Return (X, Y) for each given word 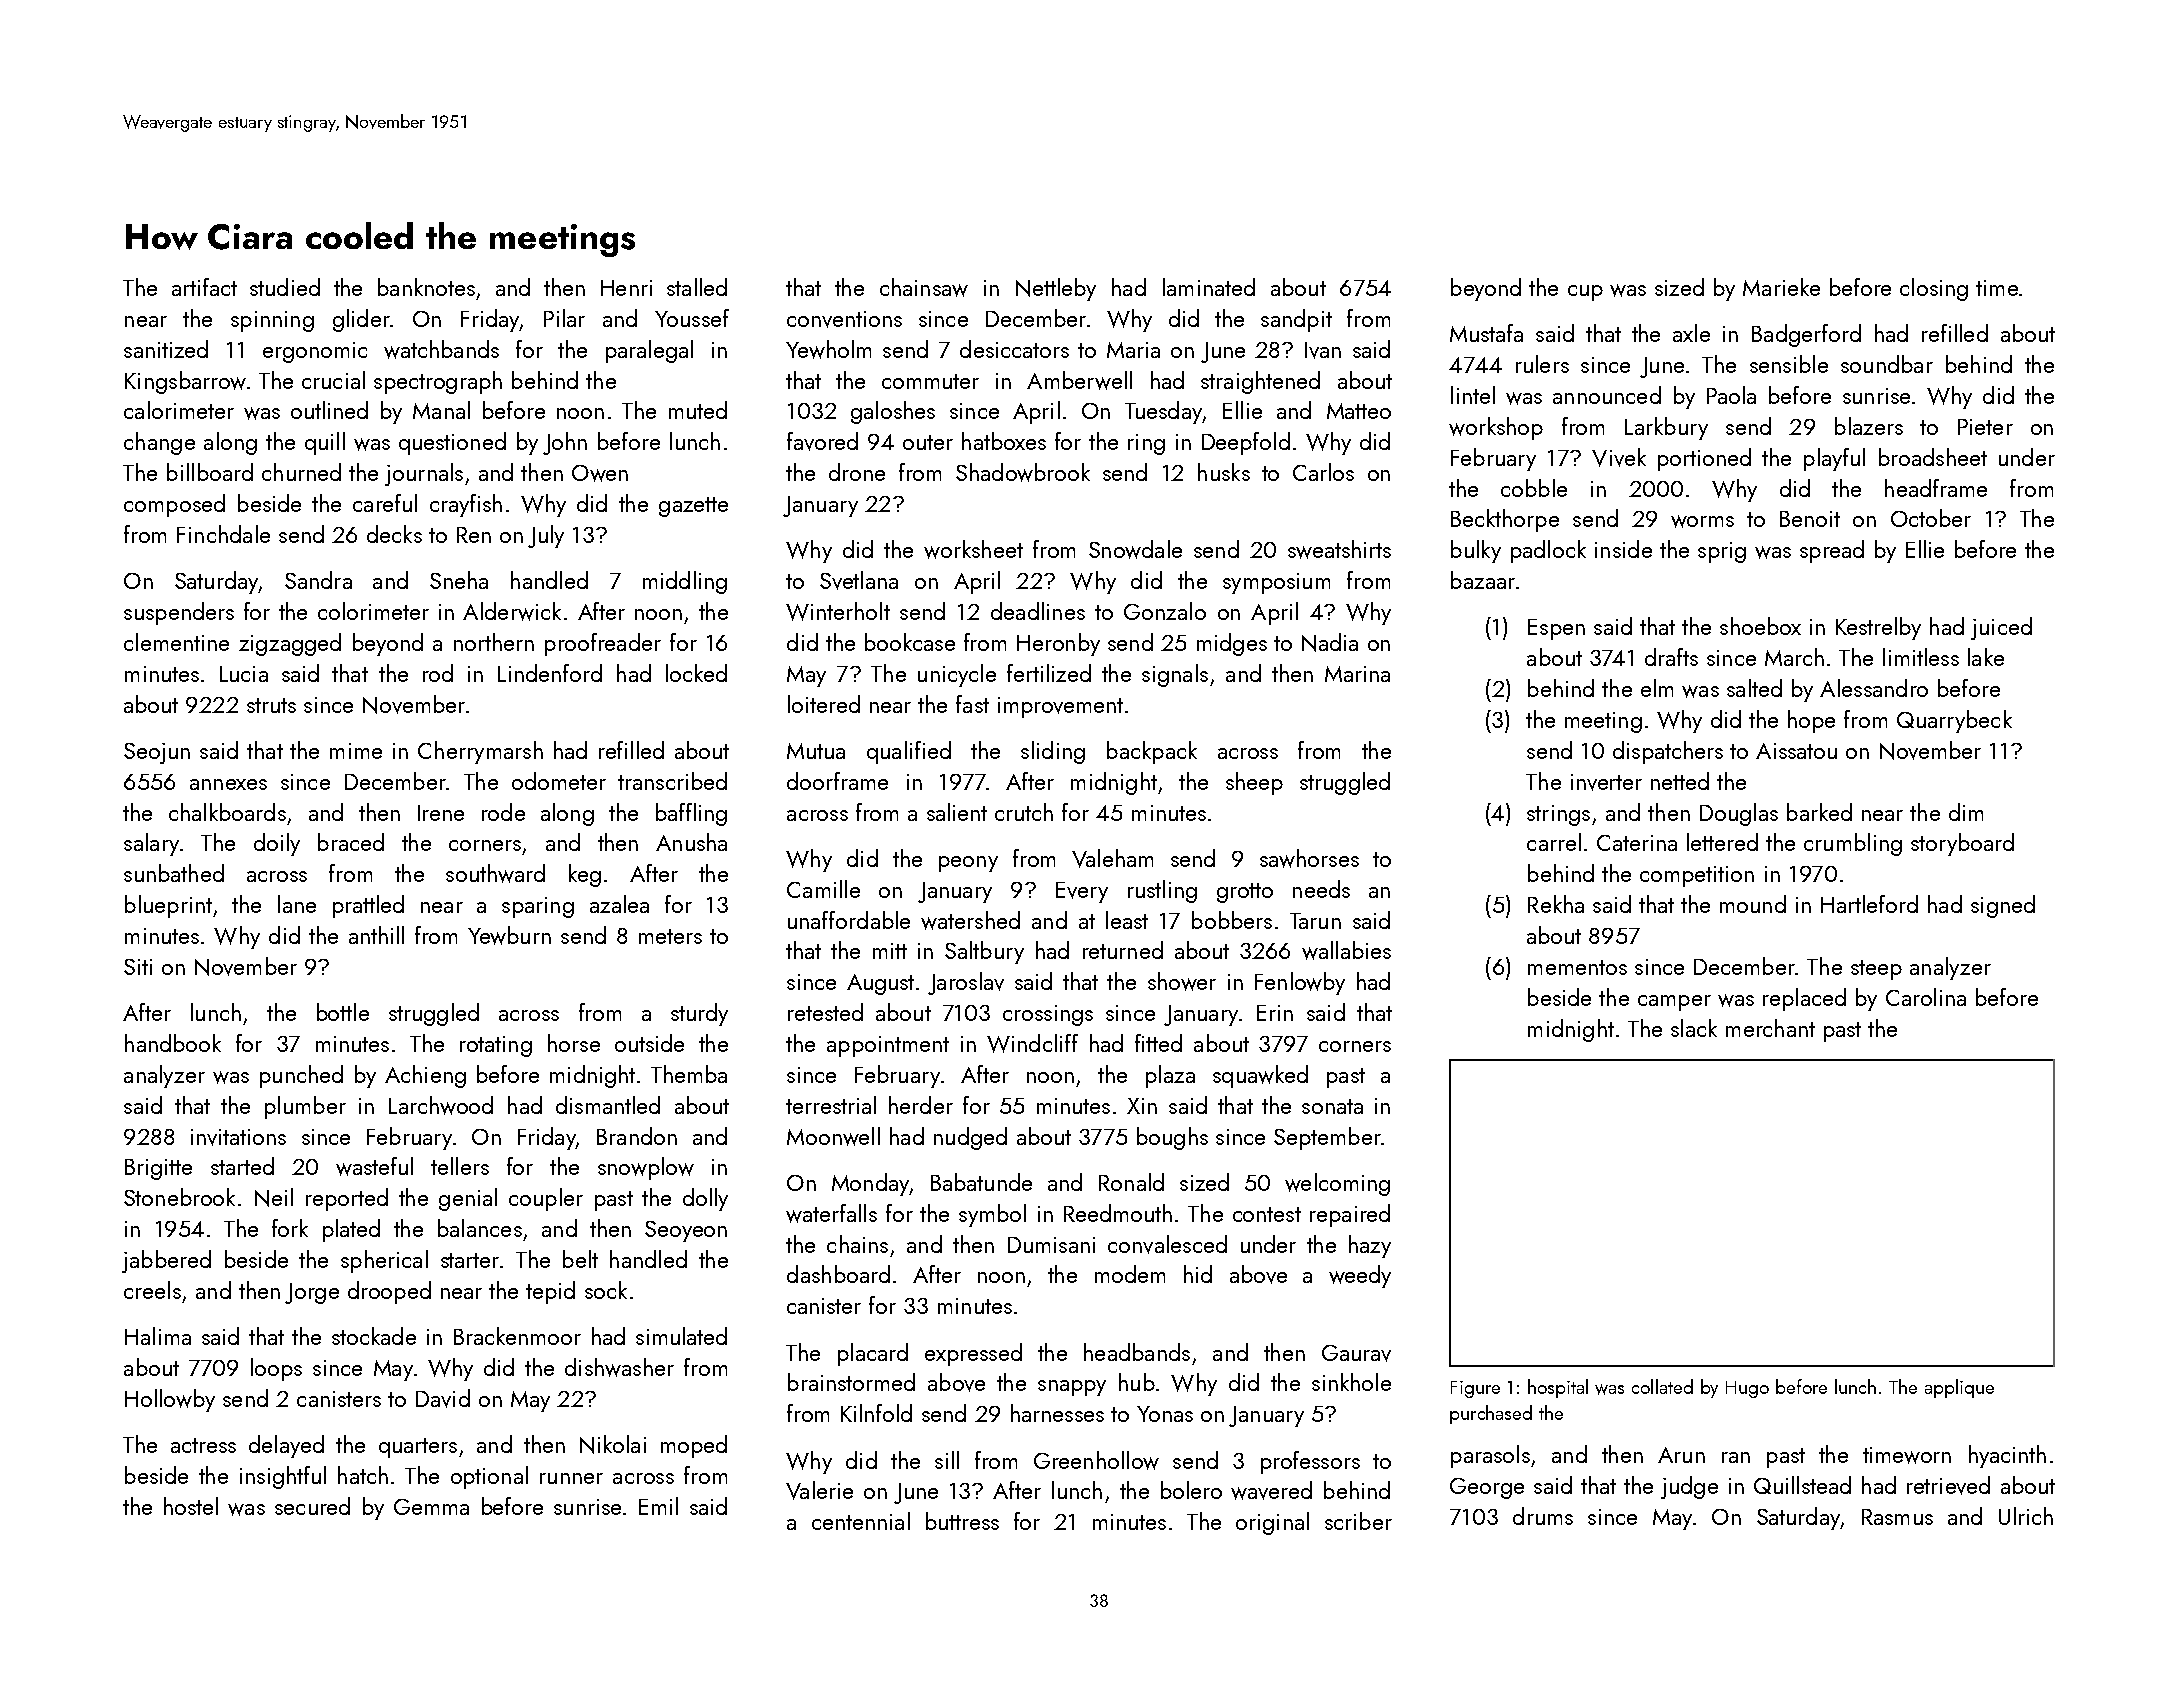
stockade (374, 1336)
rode (503, 812)
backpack (1152, 752)
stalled (697, 287)
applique (1959, 1388)
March (1794, 657)
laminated (1209, 287)
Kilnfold (876, 1413)
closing (1934, 289)
